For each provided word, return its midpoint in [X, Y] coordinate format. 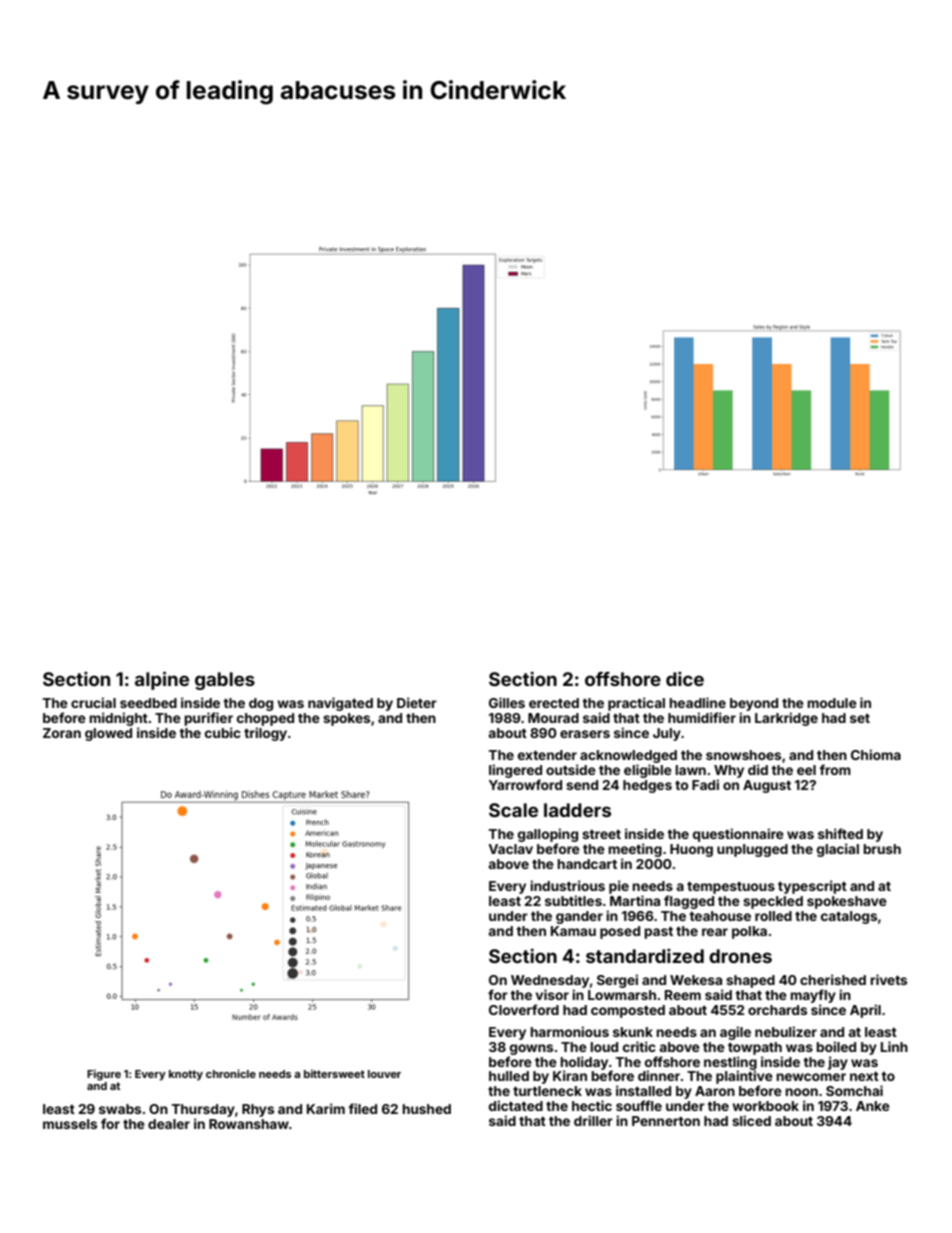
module [832, 703]
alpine [162, 680]
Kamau [573, 931]
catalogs [849, 917]
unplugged [752, 850]
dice [685, 679]
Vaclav [511, 849]
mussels [70, 1124]
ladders [577, 810]
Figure [104, 1075]
